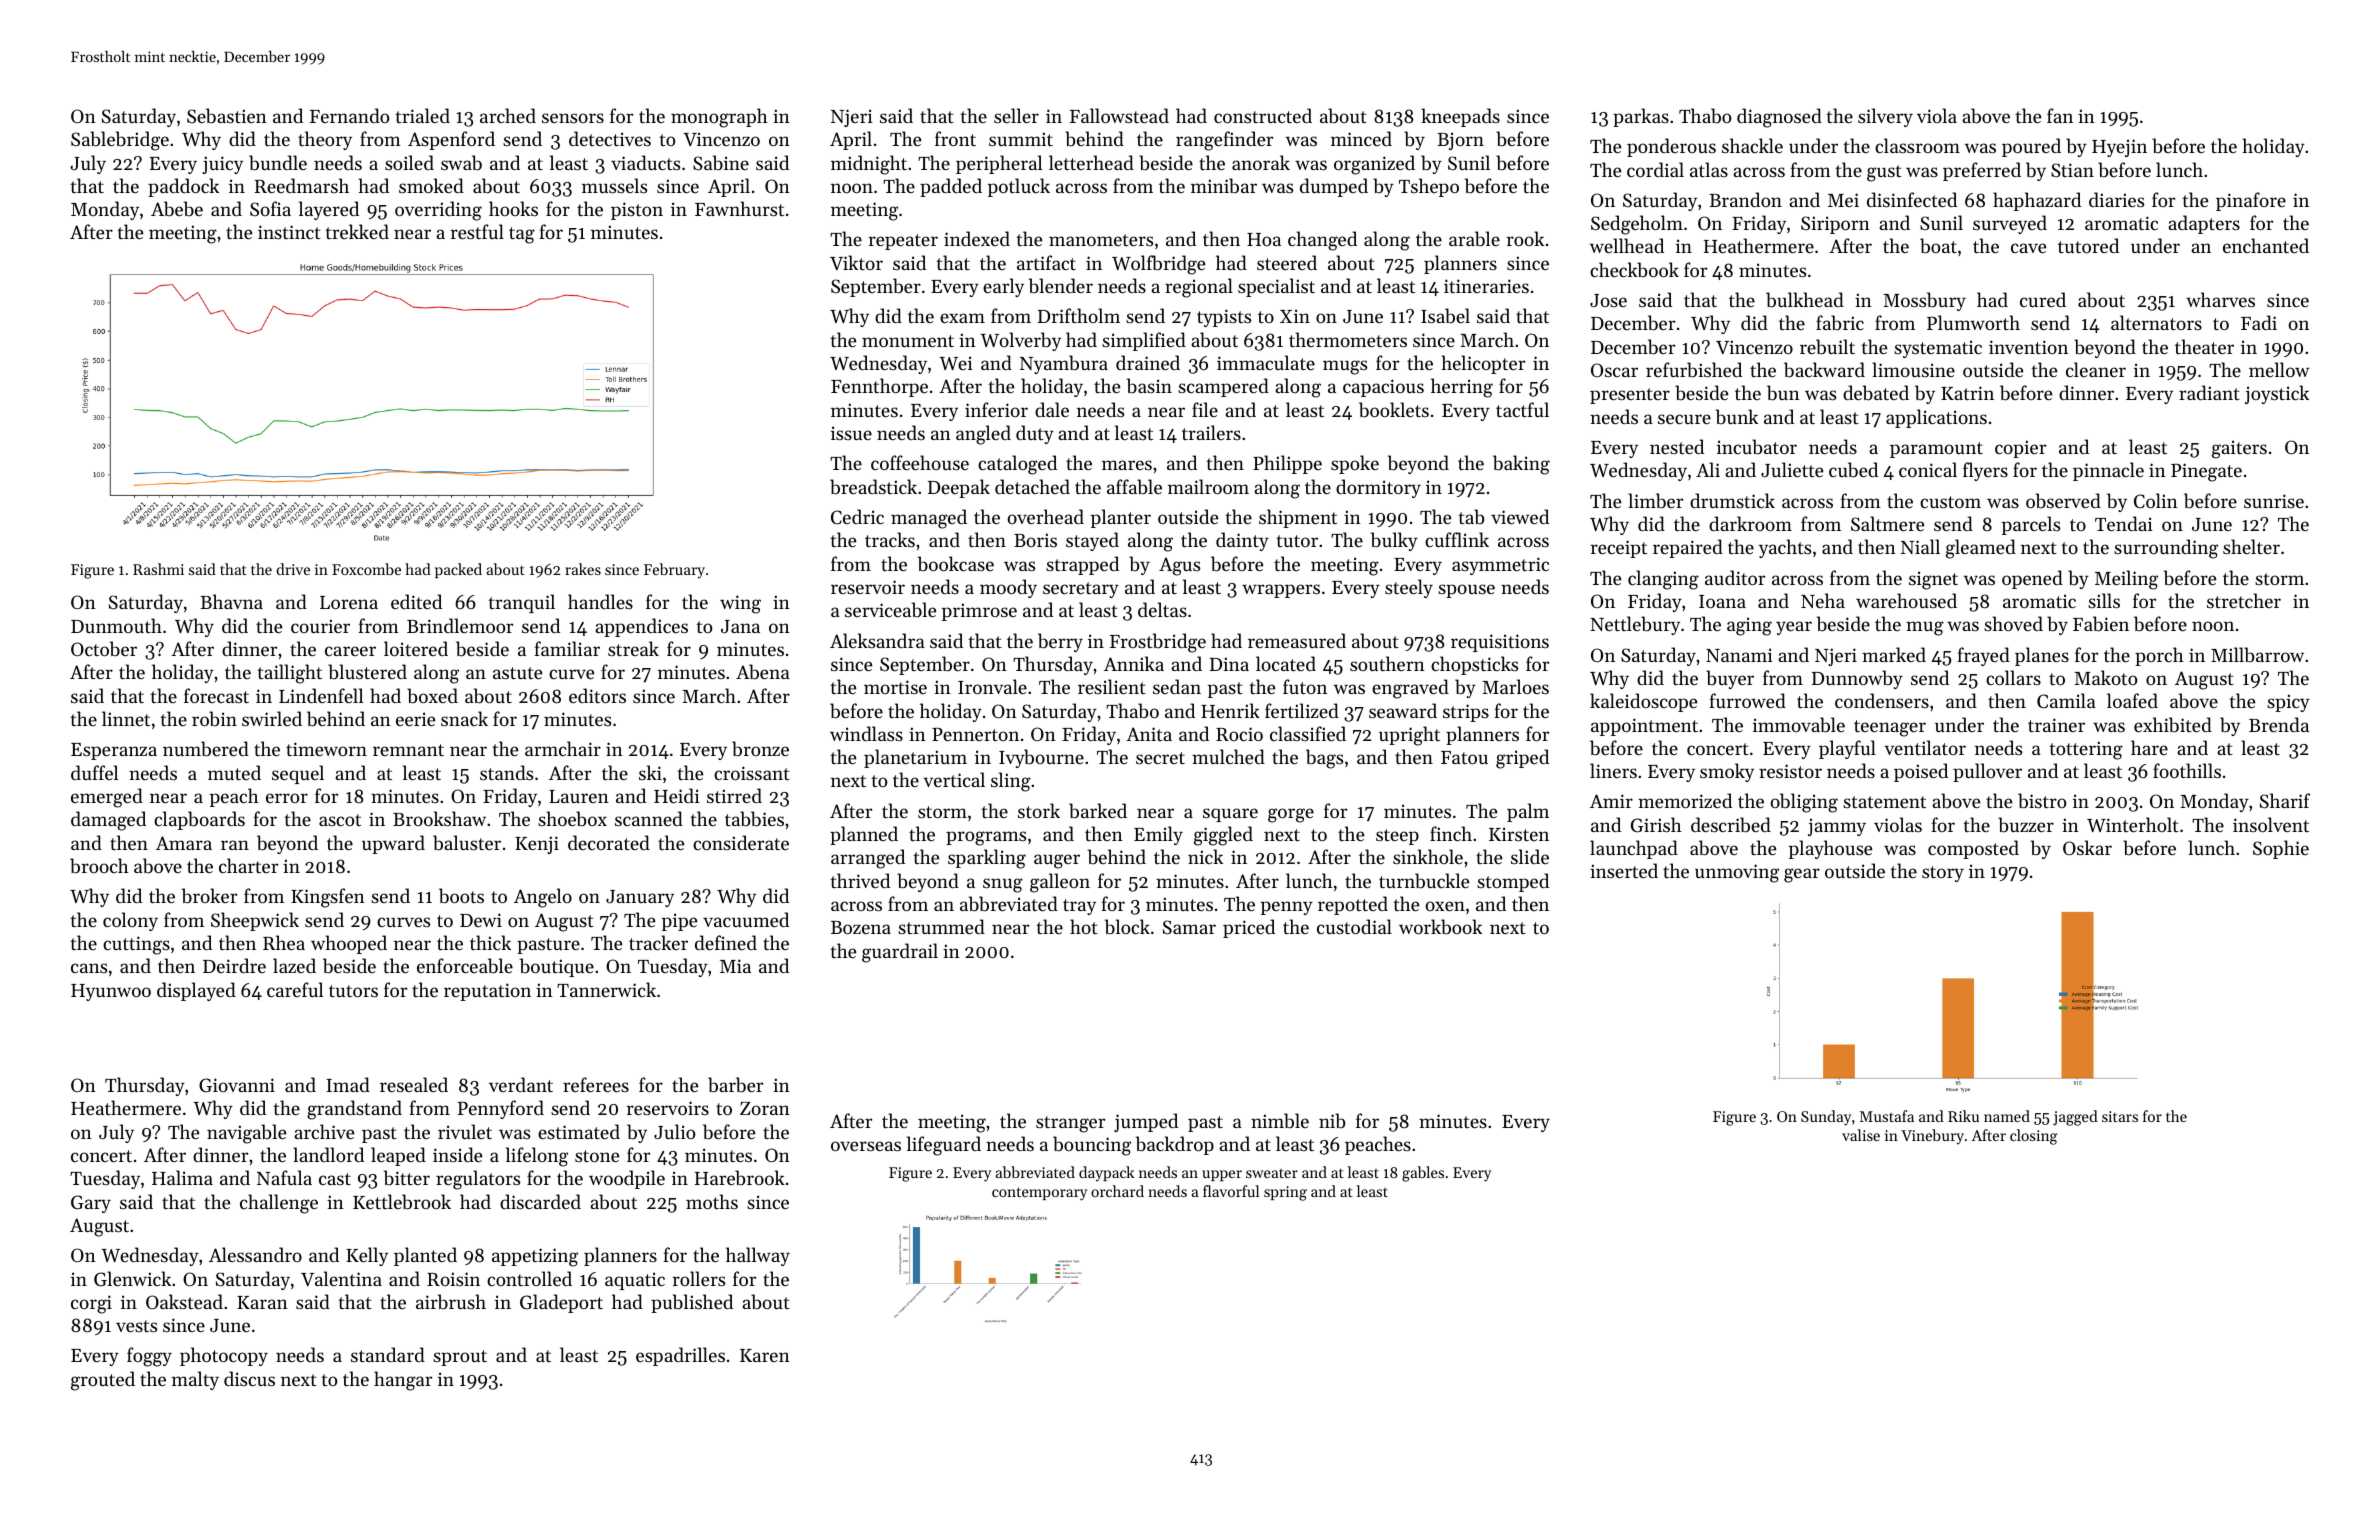 Image resolution: width=2380 pixels, height=1540 pixels. What do you see at coordinates (856, 262) in the page?
I see `Viktor` at bounding box center [856, 262].
